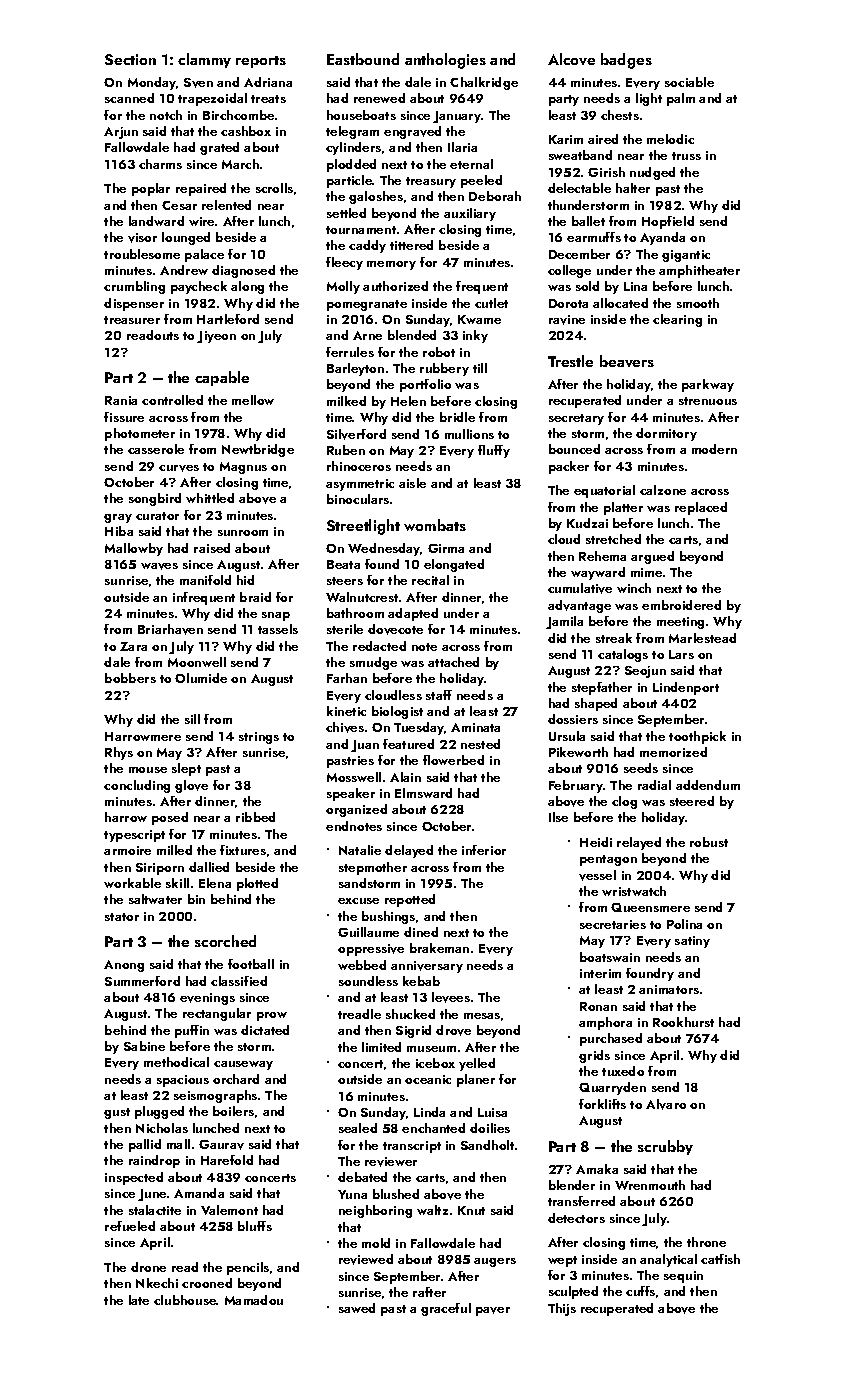  Describe the element at coordinates (216, 337) in the page. I see `Jiyeon` at that location.
